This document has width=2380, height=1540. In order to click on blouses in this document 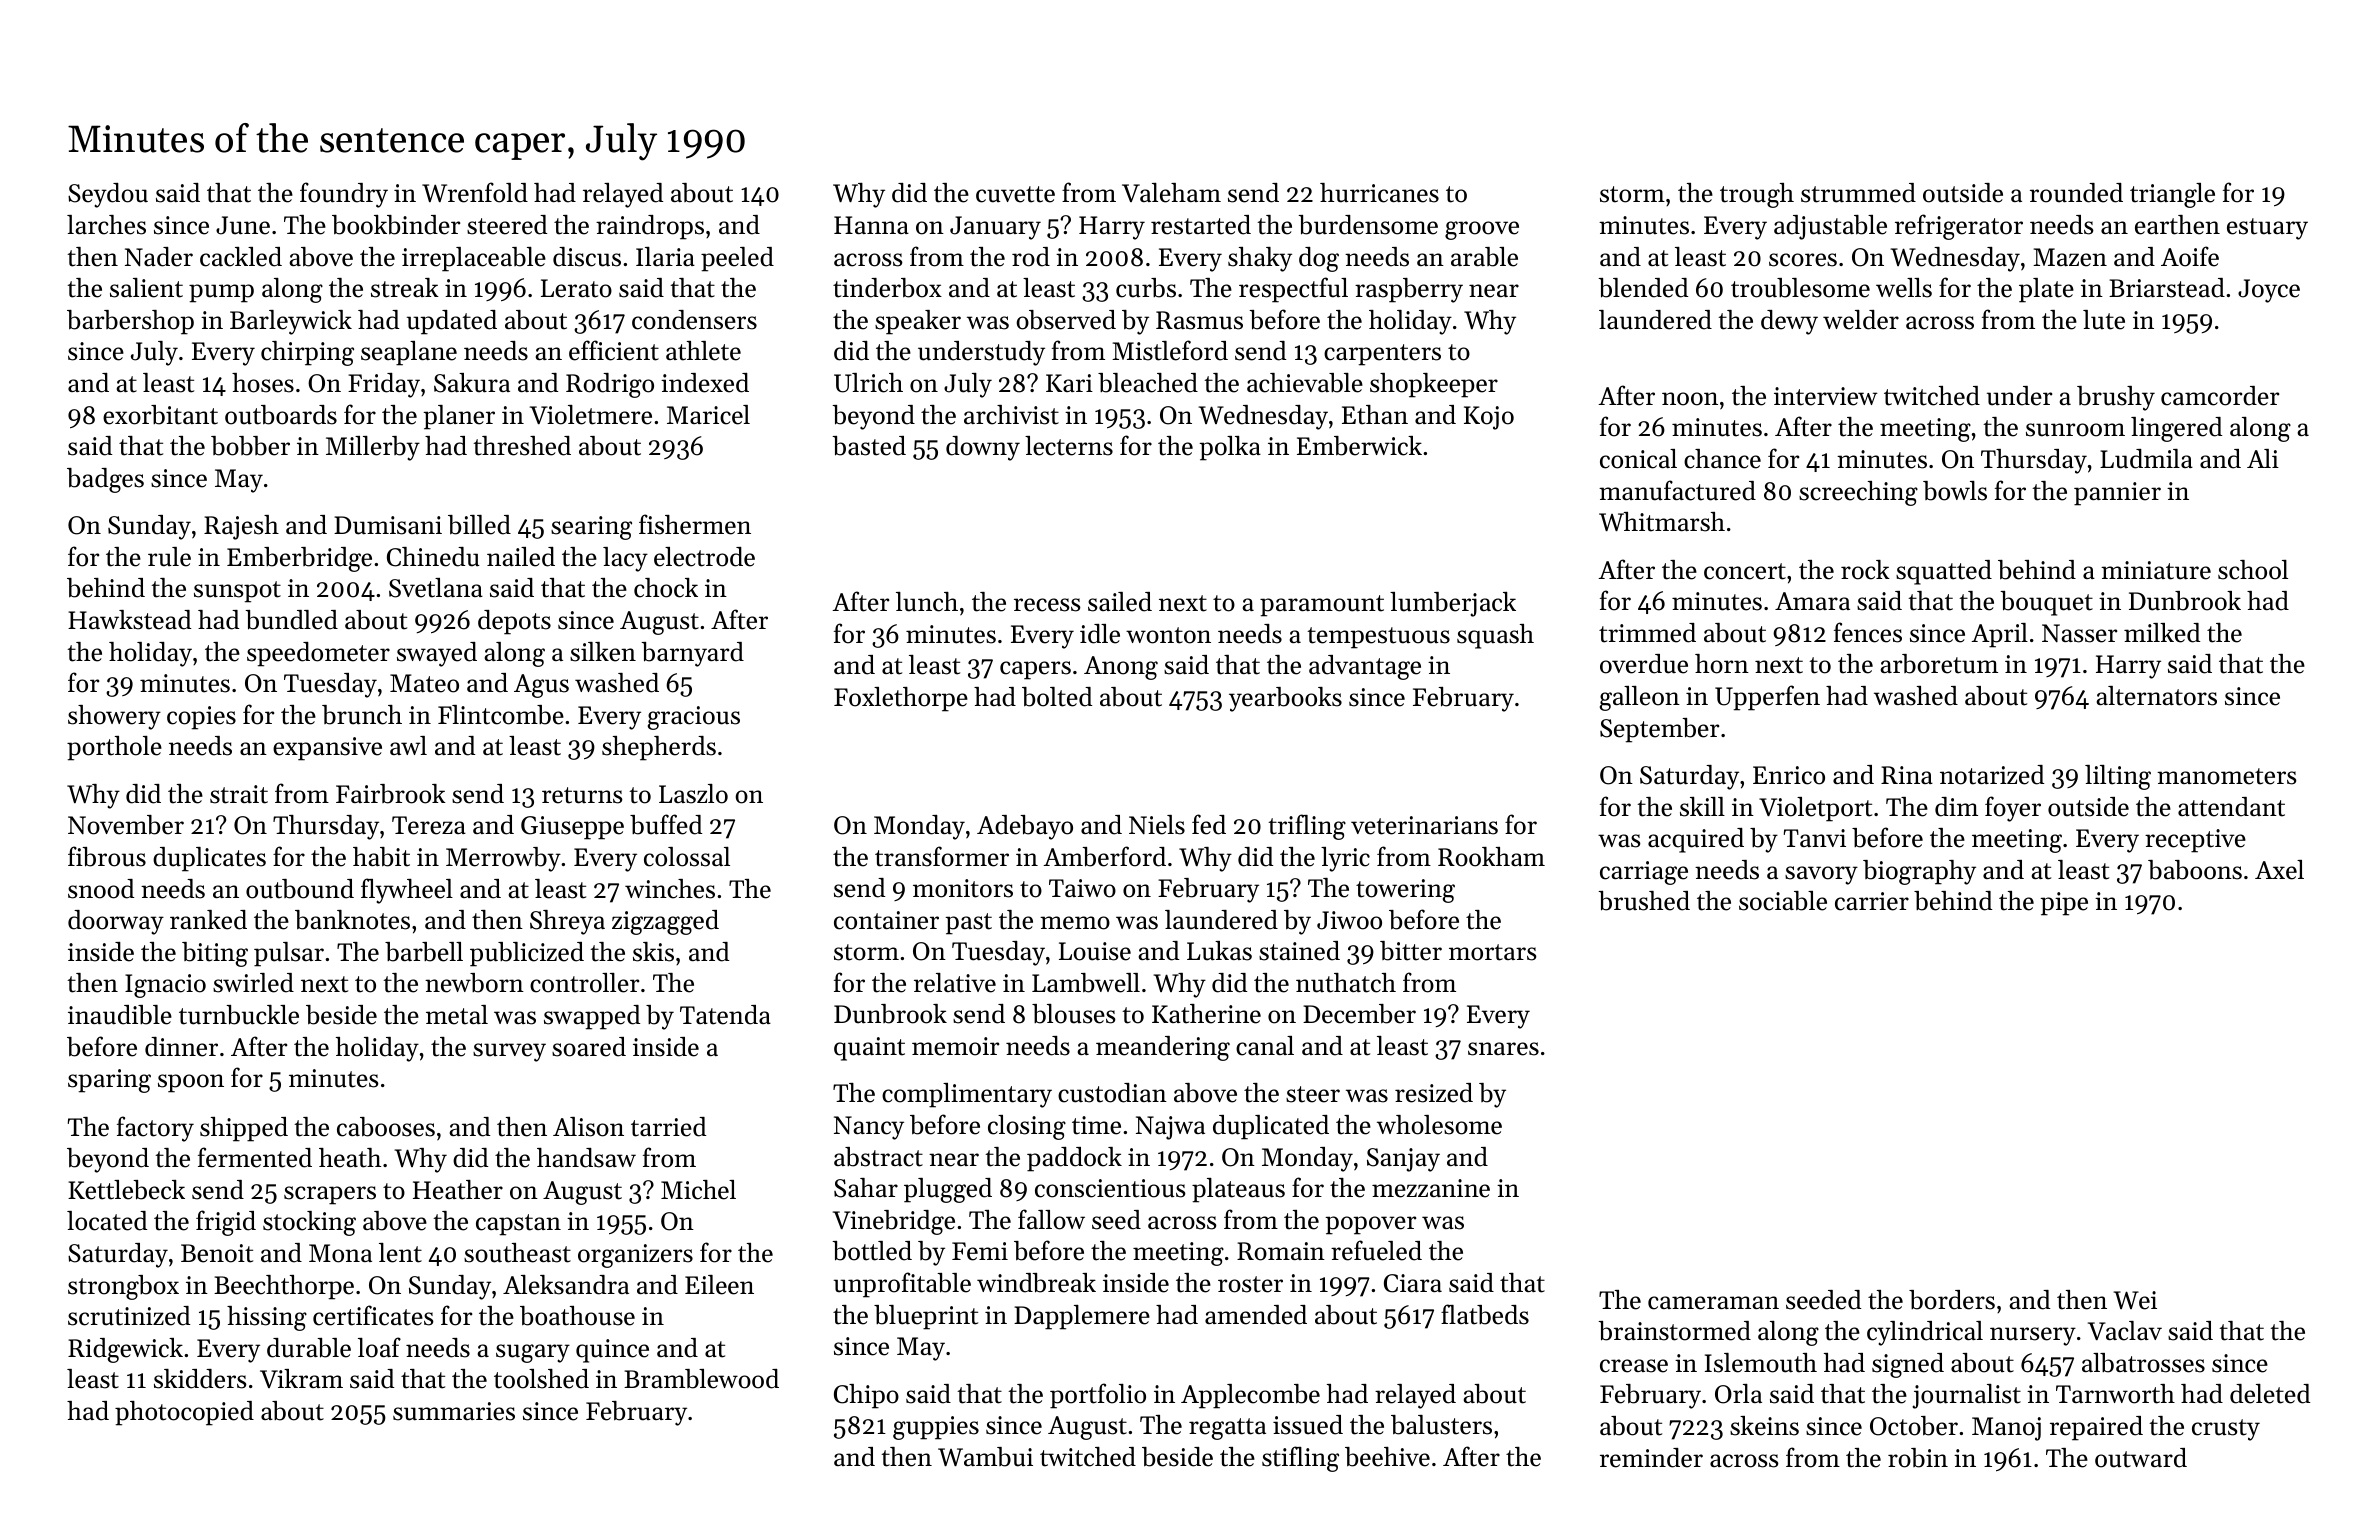, I will do `click(1074, 1014)`.
